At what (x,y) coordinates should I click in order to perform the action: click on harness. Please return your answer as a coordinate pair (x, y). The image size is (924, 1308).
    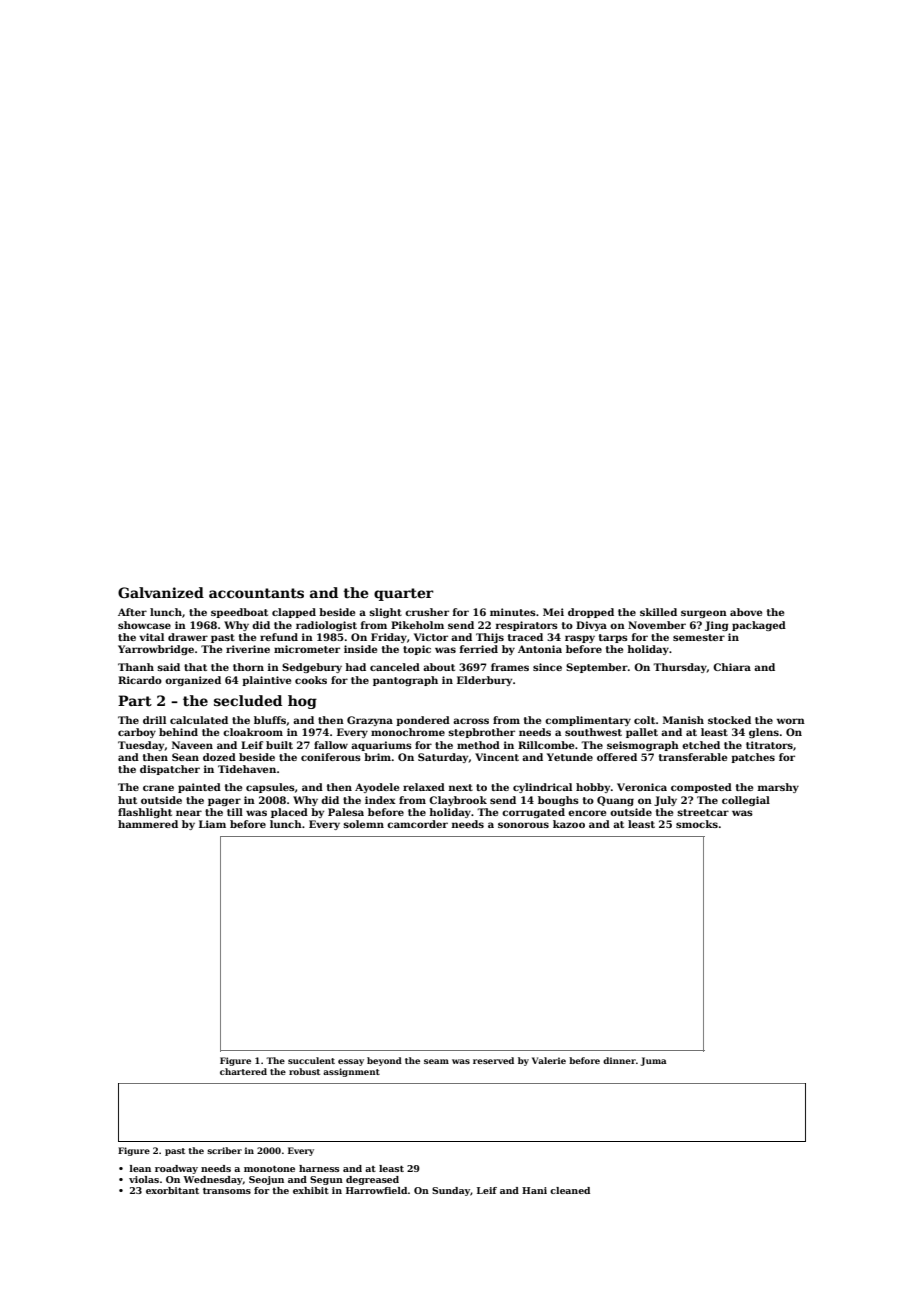
    Looking at the image, I should click on (319, 1168).
